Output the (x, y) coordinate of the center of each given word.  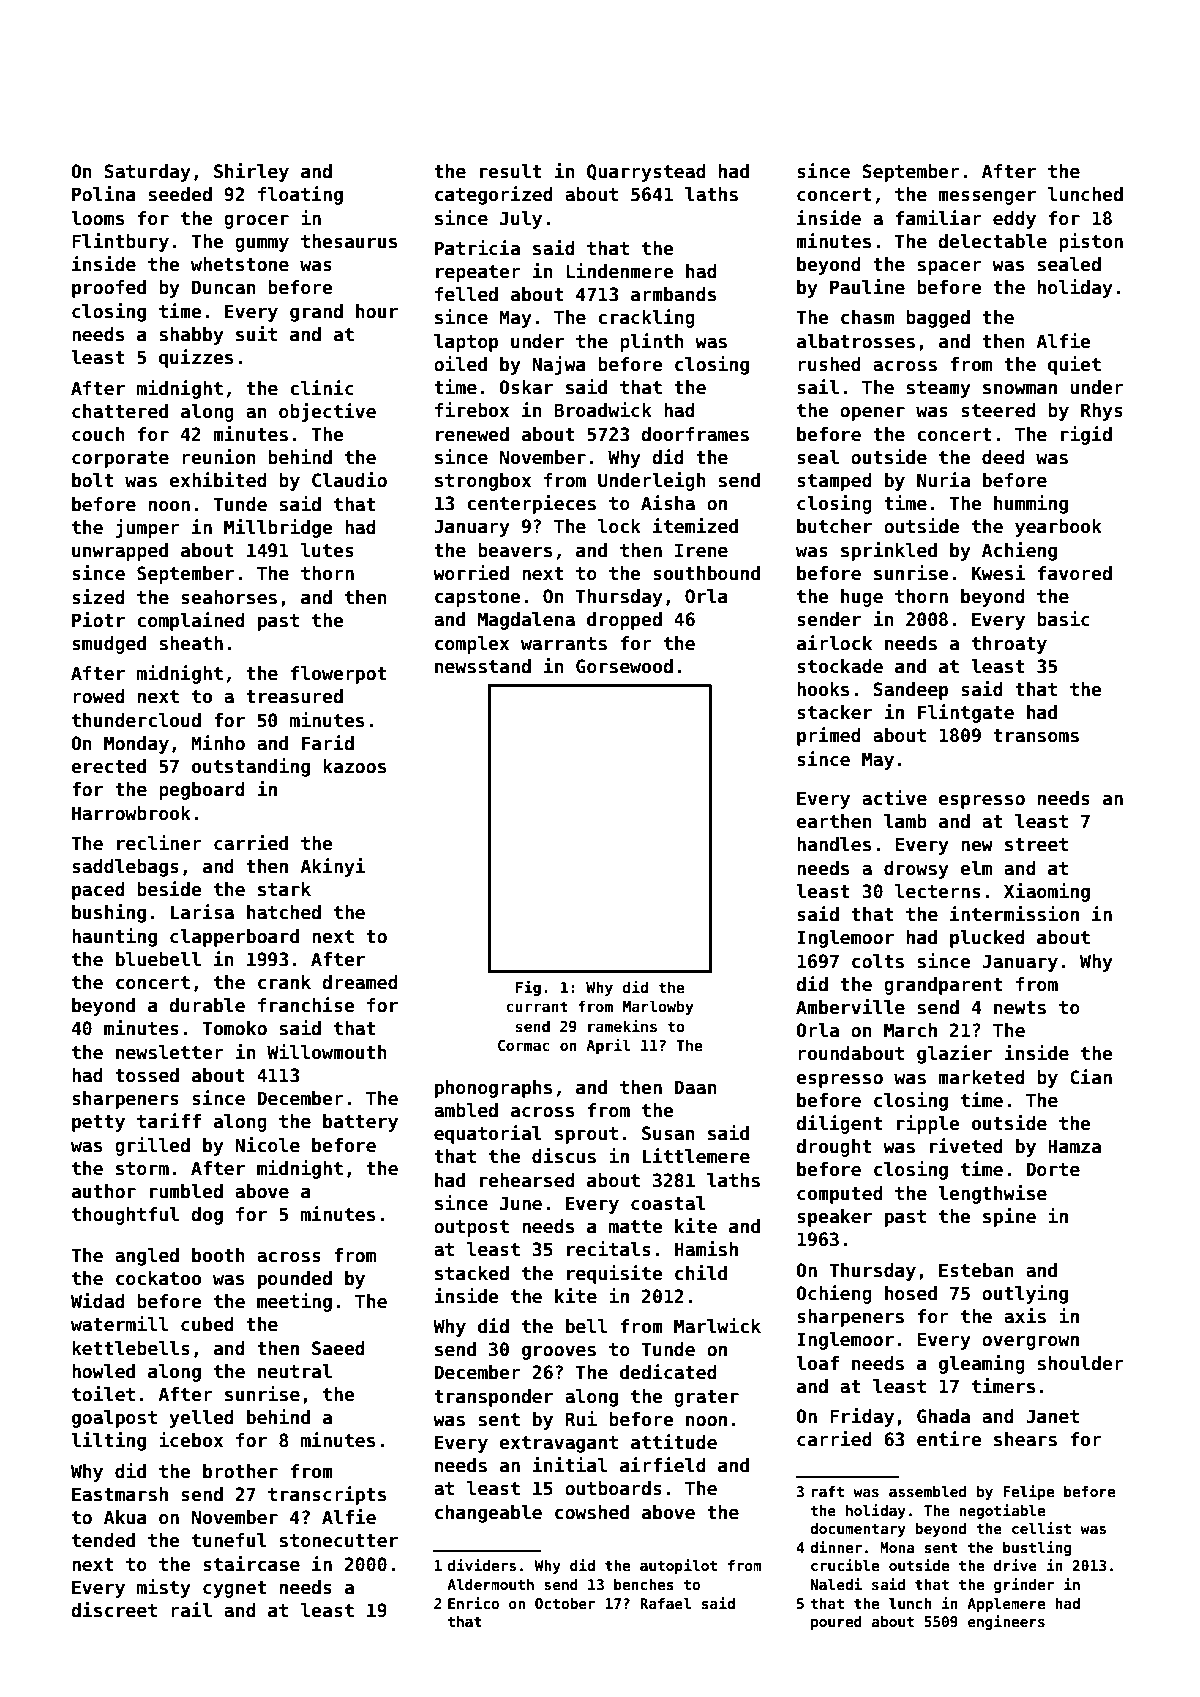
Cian (1091, 1077)
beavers (515, 550)
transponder (493, 1398)
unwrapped (120, 552)
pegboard (202, 791)
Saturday (147, 173)
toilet (103, 1394)
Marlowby (658, 1007)
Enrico (473, 1603)
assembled (927, 1491)
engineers (1006, 1622)
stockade (840, 666)
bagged (938, 319)
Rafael (665, 1603)
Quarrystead (646, 173)
